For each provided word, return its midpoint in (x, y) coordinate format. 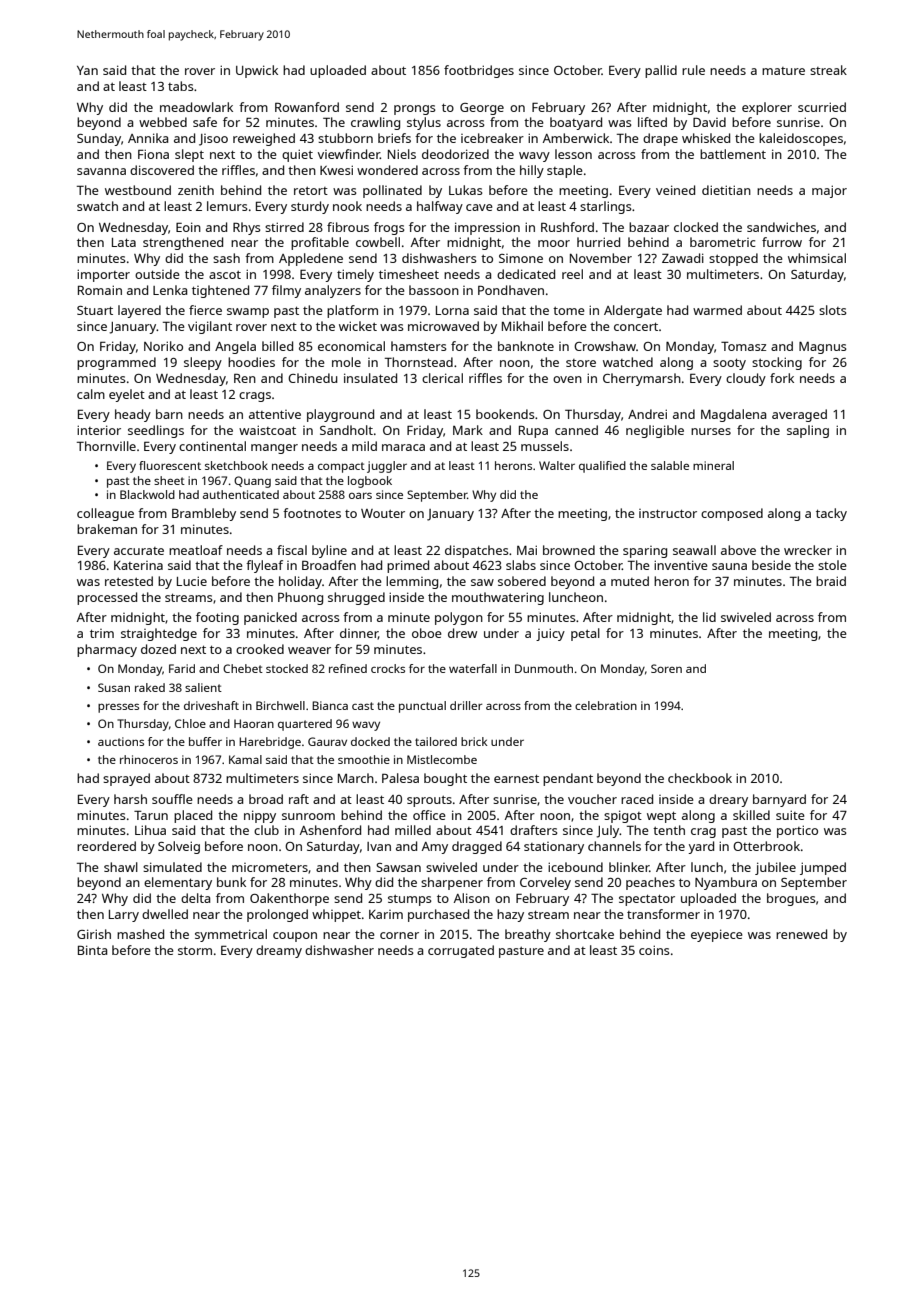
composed (732, 514)
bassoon (434, 290)
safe (205, 122)
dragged (477, 847)
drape (660, 139)
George (482, 109)
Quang (252, 482)
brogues (791, 899)
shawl (121, 867)
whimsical (817, 258)
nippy (260, 816)
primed (408, 566)
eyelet (127, 395)
